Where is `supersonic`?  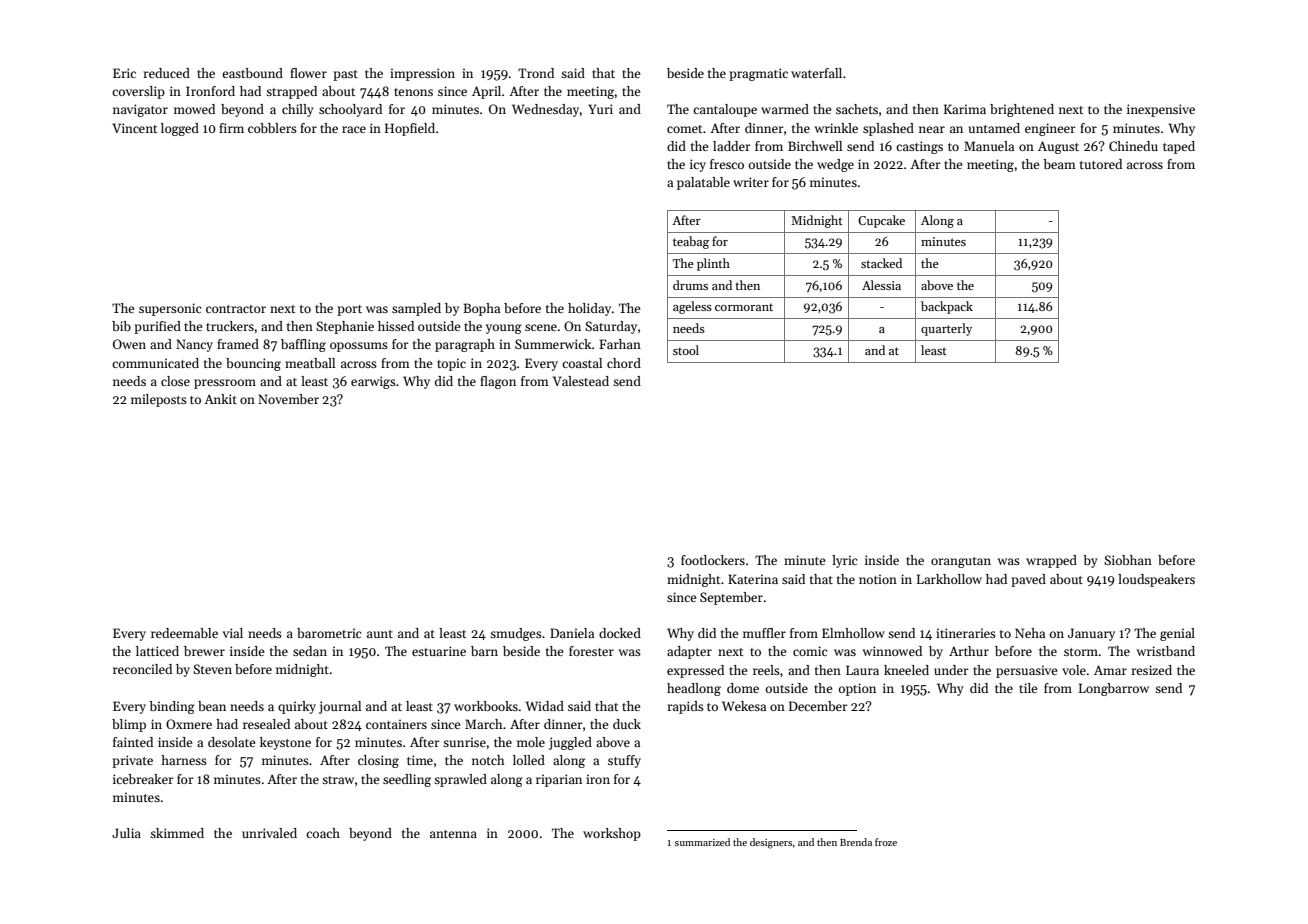 supersonic is located at coordinates (170, 309).
